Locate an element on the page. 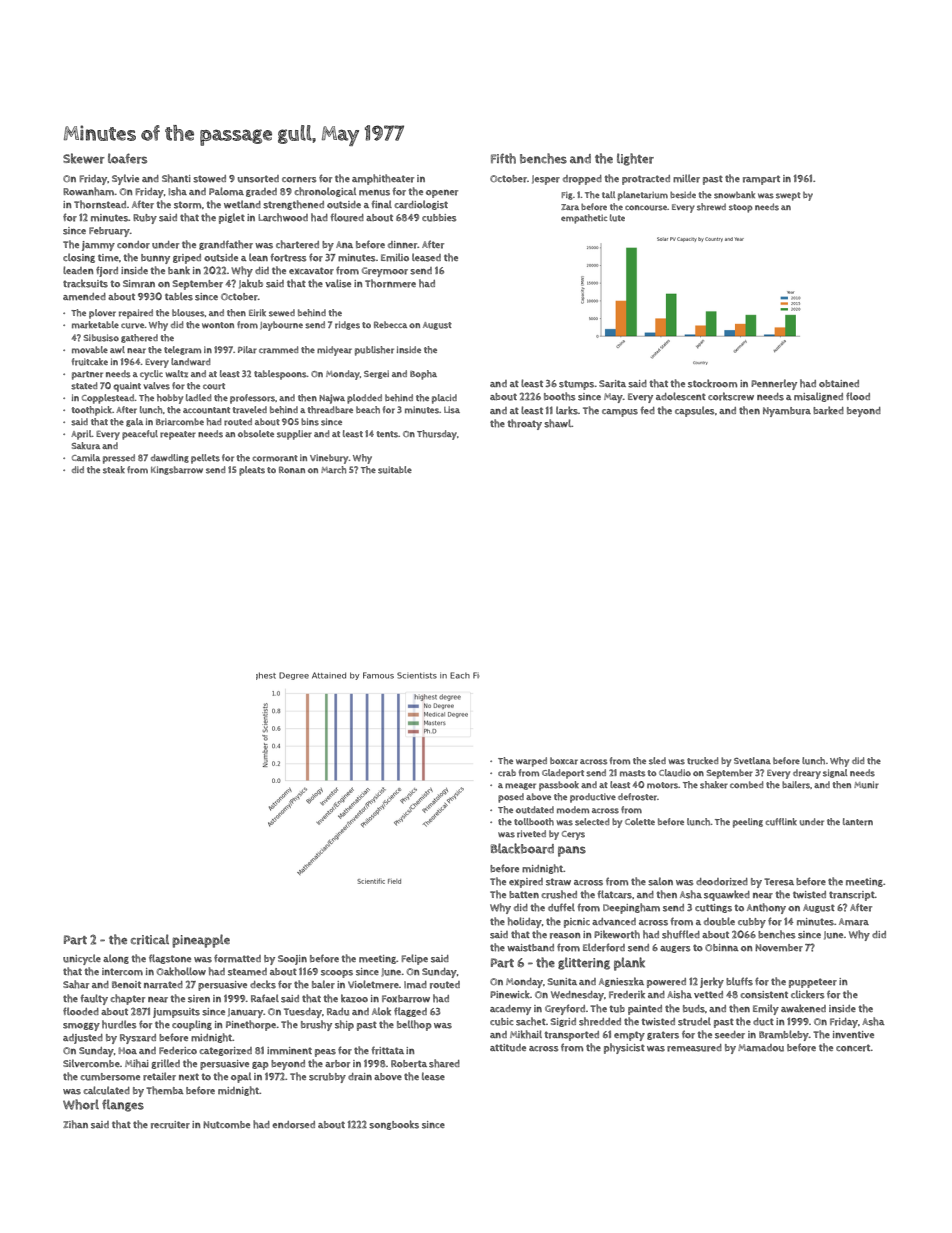 The width and height of the document is (952, 1233). movable is located at coordinates (90, 349).
